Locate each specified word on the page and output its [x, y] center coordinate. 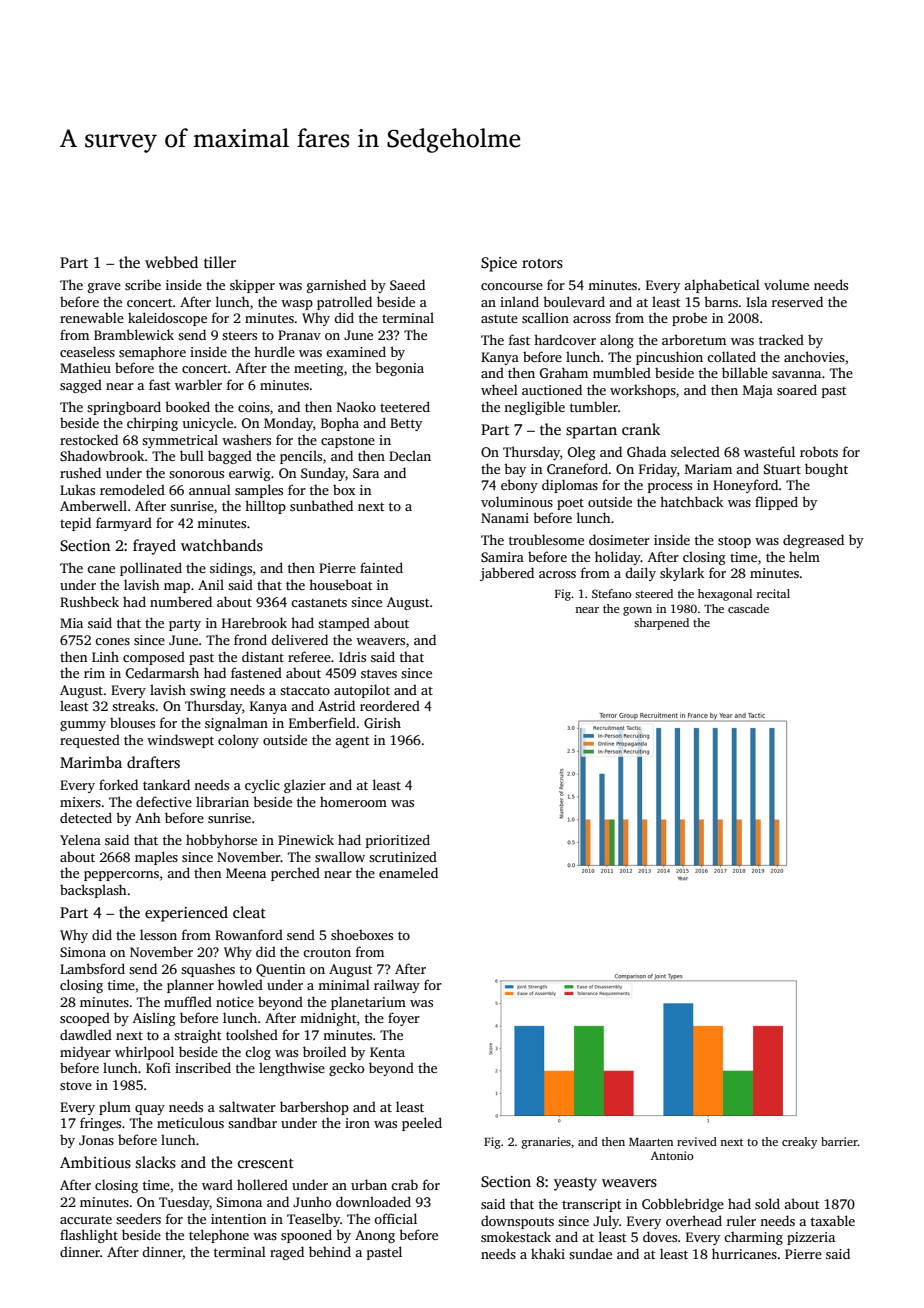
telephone [219, 1236]
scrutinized [403, 856]
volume [786, 284]
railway [397, 986]
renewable [92, 317]
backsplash [93, 891]
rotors [542, 263]
